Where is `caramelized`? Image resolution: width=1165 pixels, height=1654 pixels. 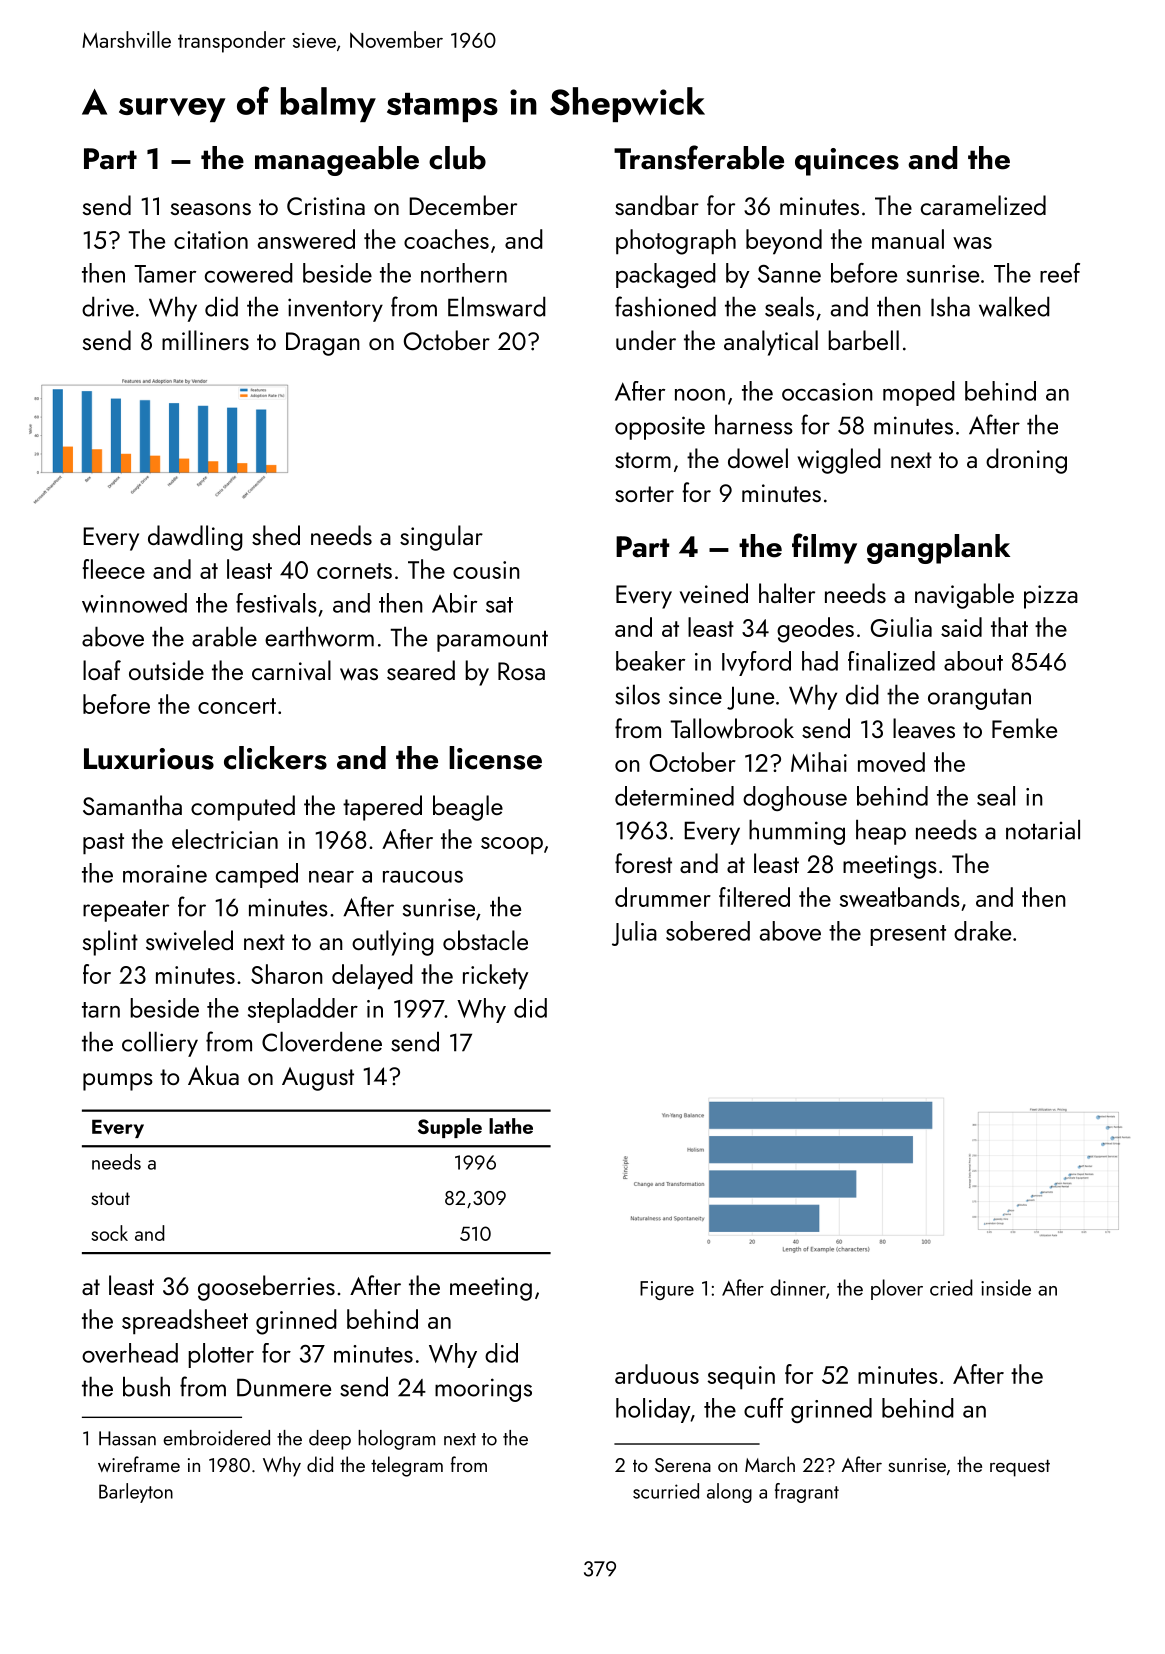 caramelized is located at coordinates (983, 205).
